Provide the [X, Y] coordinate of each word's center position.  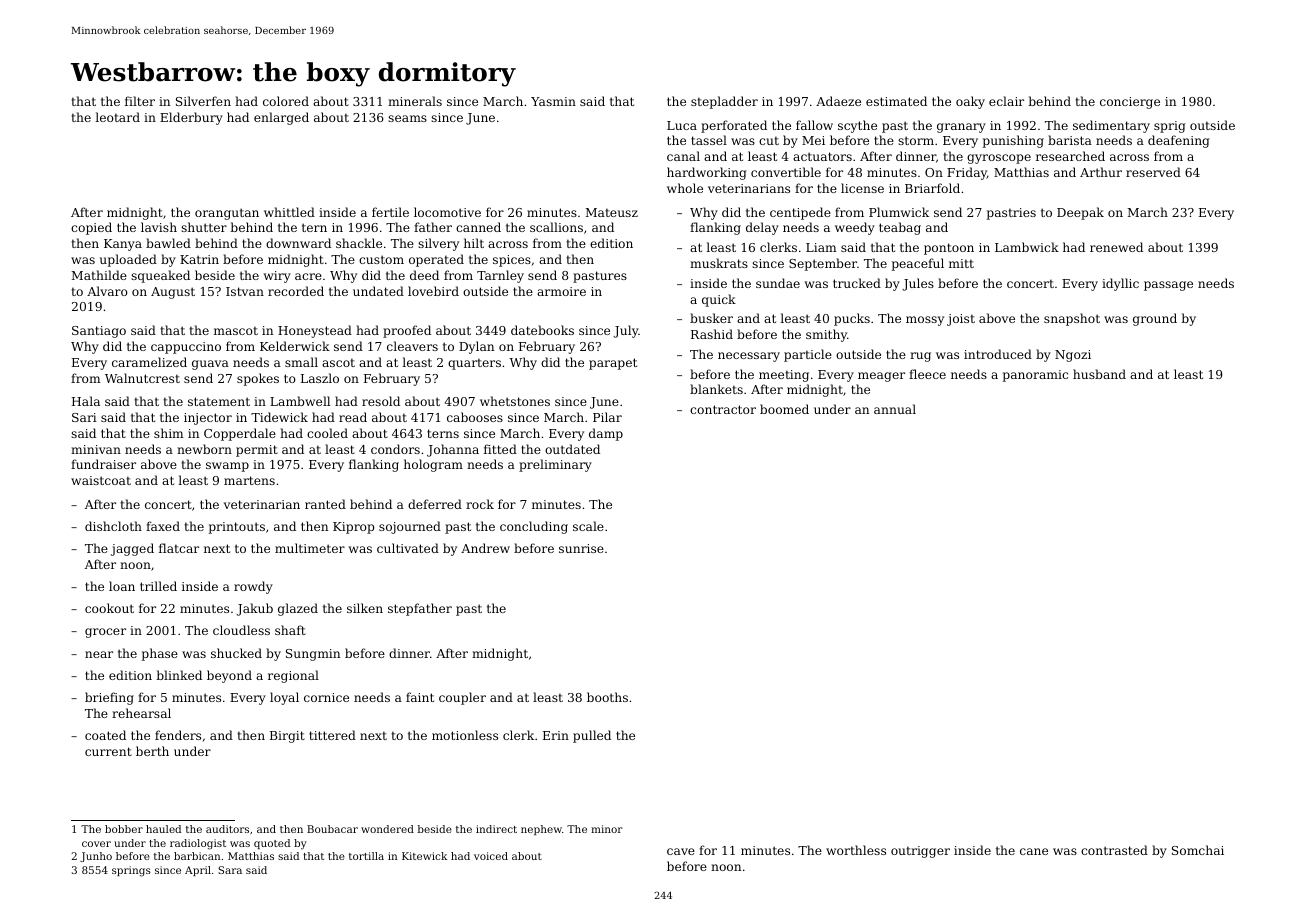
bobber [124, 829]
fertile [390, 212]
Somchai [1198, 850]
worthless [856, 850]
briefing [109, 698]
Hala [86, 401]
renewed [1116, 247]
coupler [462, 698]
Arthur [1101, 172]
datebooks [542, 330]
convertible [786, 172]
